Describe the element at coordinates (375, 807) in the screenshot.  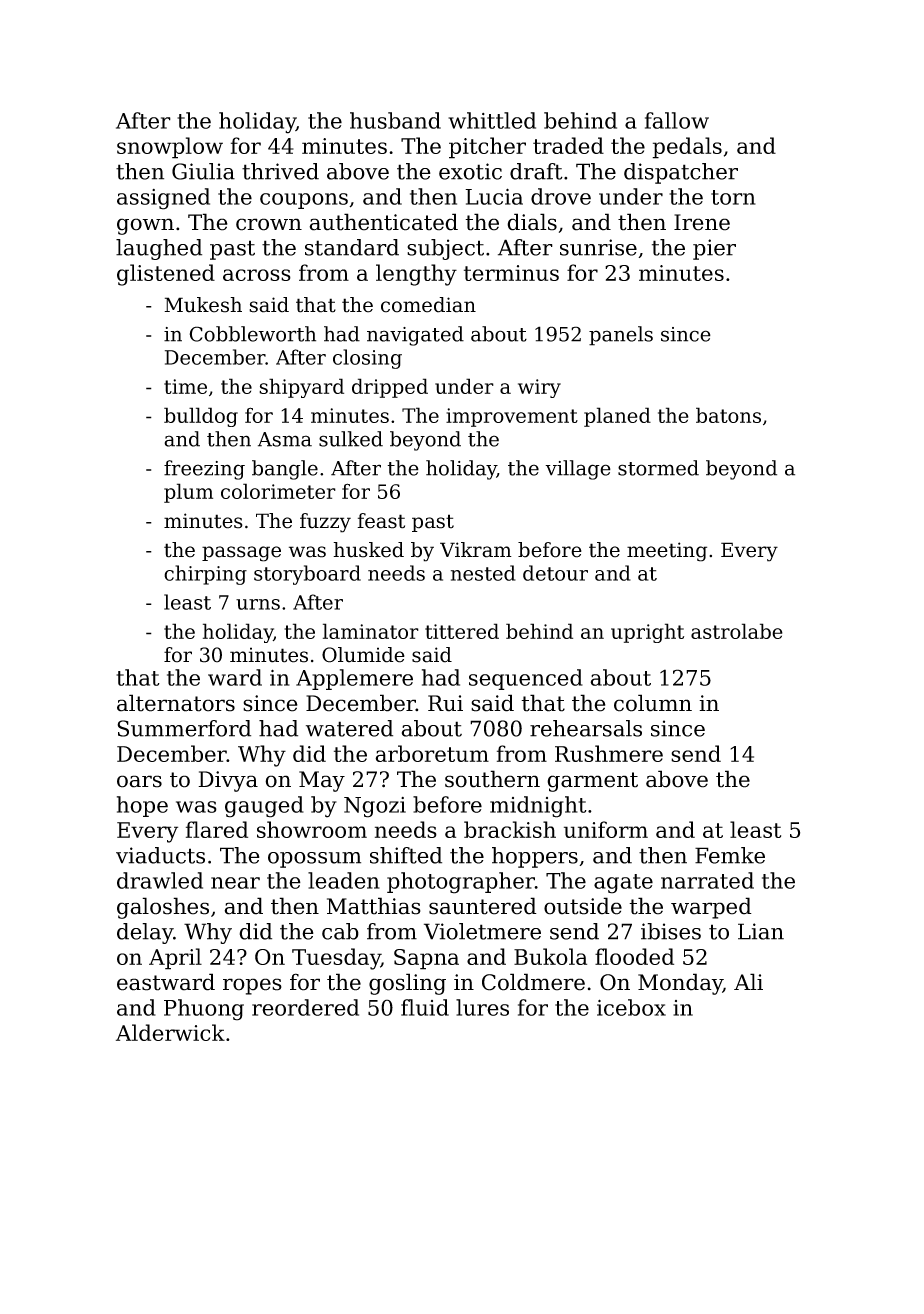
I see `Ngozi` at that location.
